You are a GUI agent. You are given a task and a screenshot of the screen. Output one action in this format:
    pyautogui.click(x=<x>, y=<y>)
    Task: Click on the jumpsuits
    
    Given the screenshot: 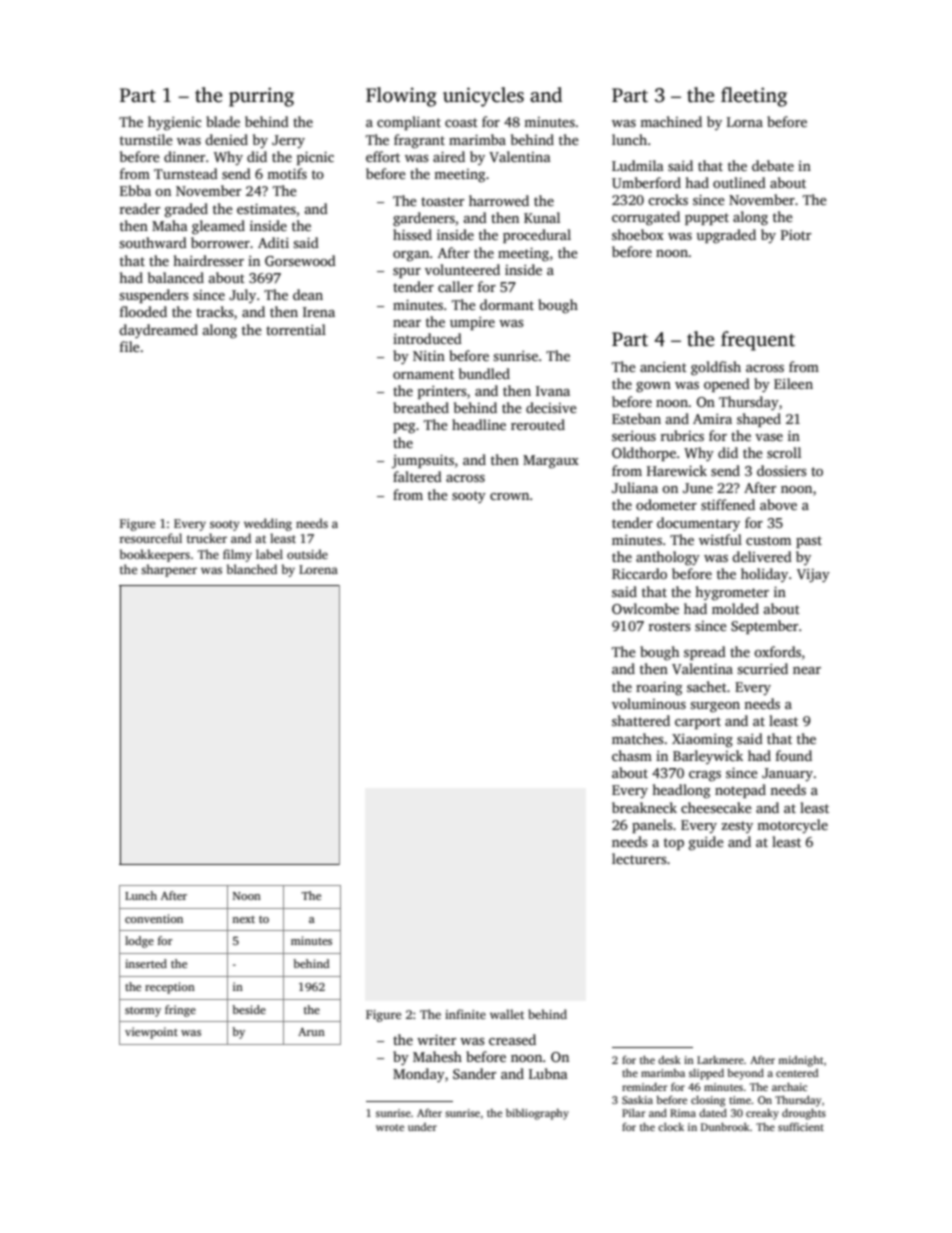 What is the action you would take?
    pyautogui.click(x=423, y=461)
